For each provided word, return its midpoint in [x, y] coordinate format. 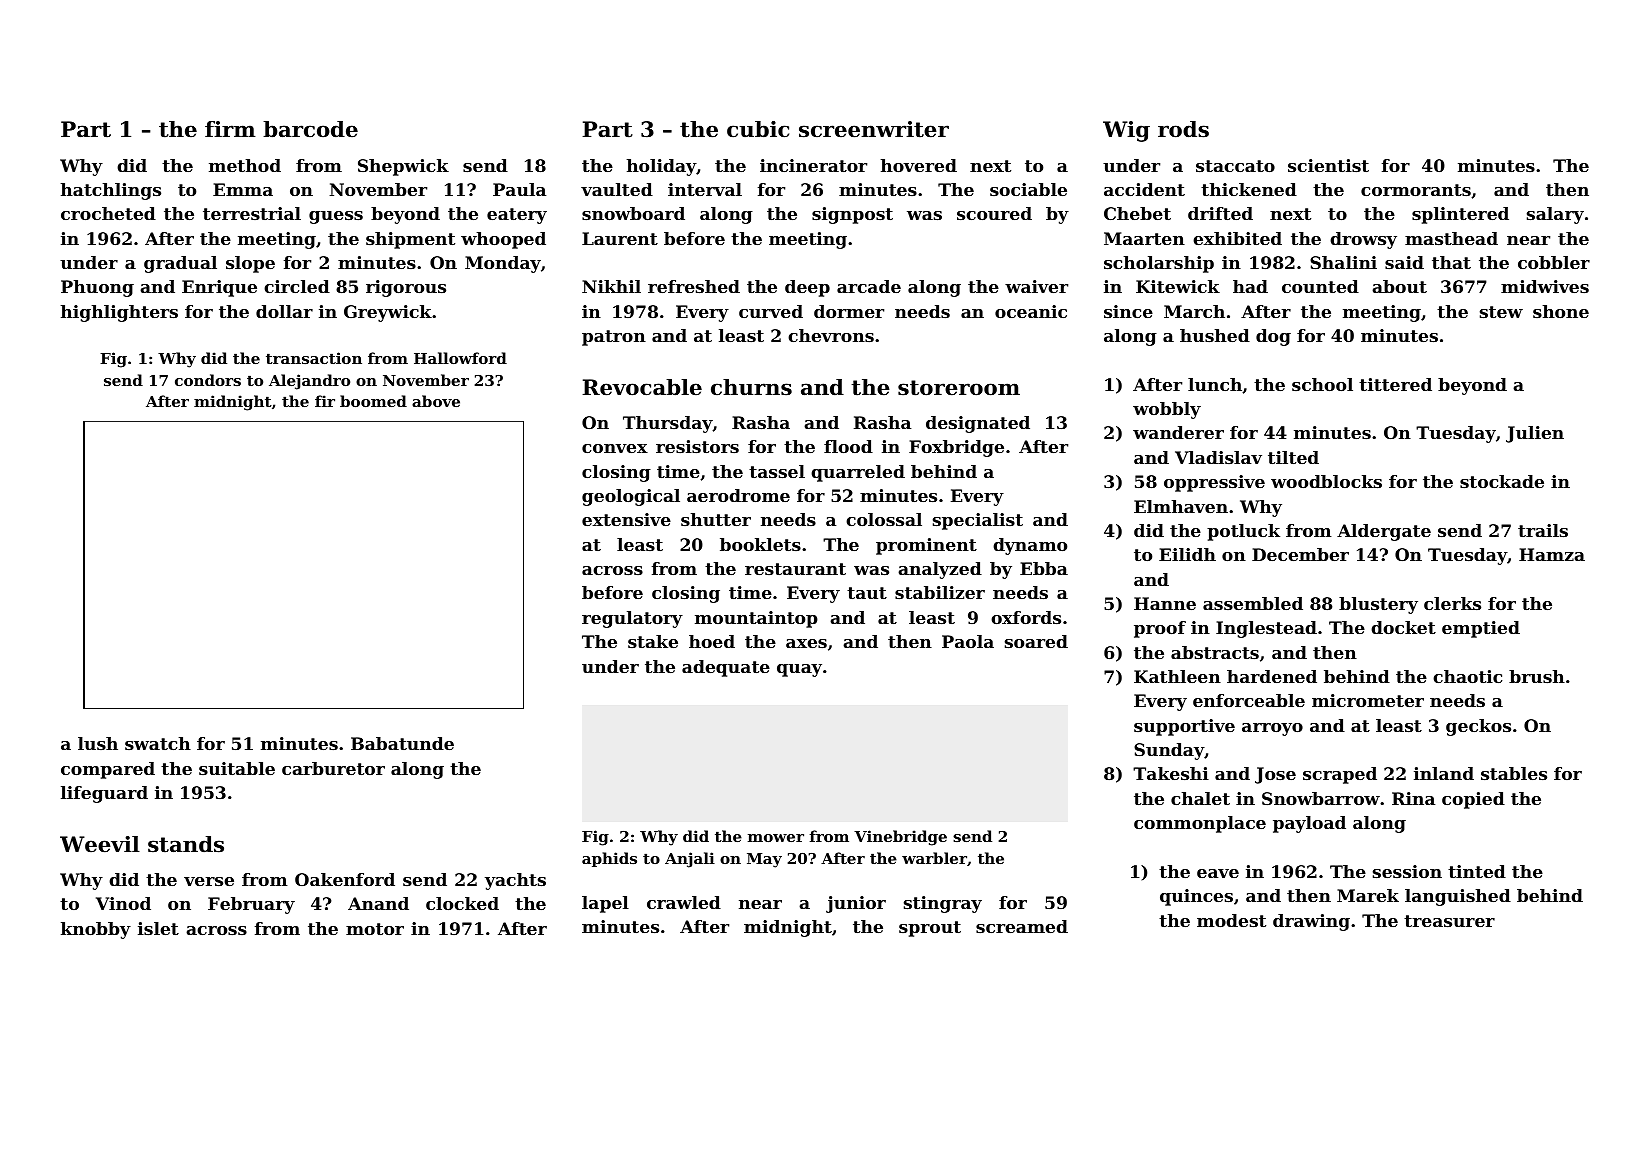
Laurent [620, 238]
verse [209, 881]
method [245, 165]
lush [98, 743]
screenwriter [874, 129]
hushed [1215, 335]
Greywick [388, 313]
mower [776, 838]
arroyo [1272, 729]
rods [1183, 129]
